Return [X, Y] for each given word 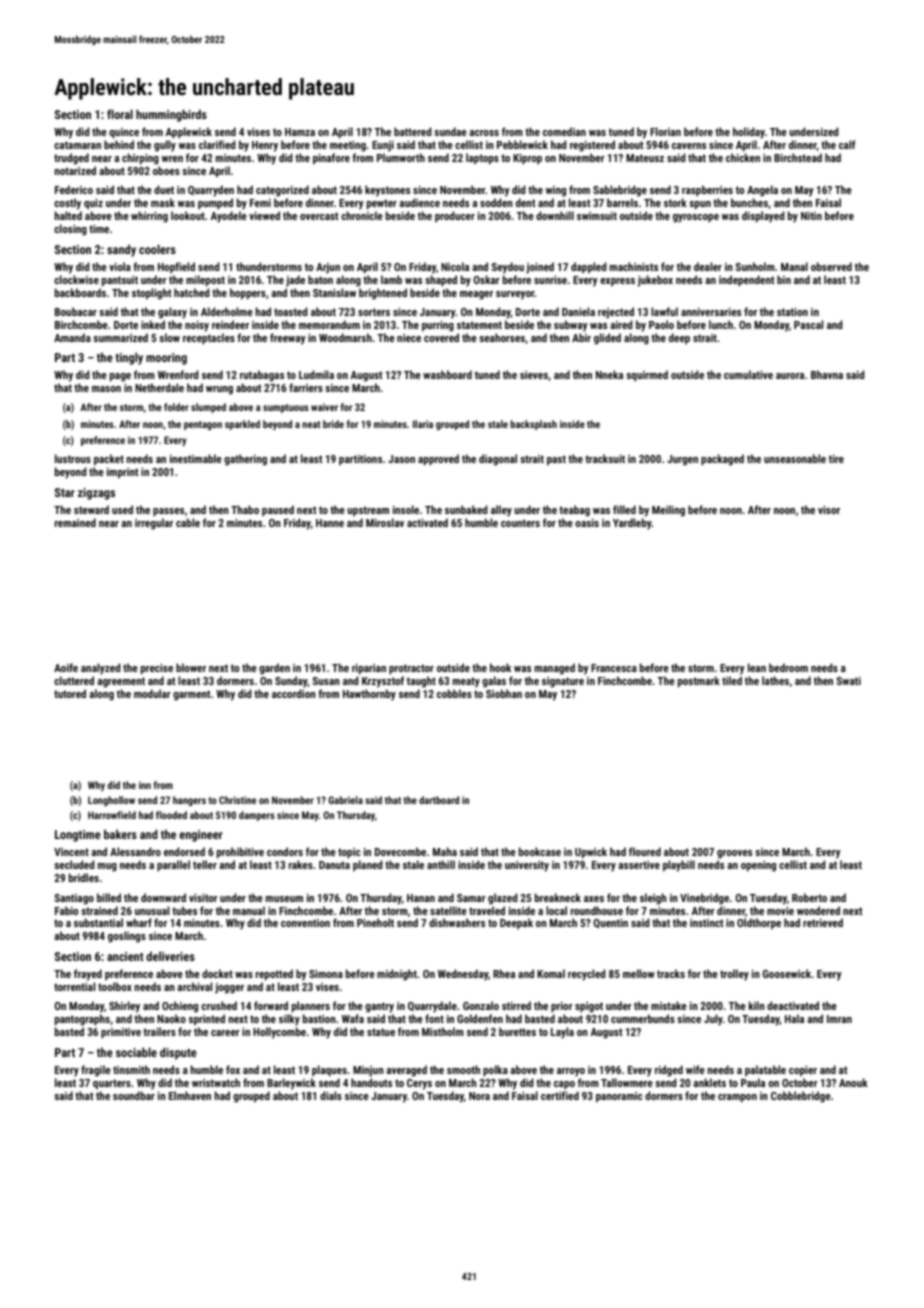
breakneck [558, 897]
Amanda [72, 337]
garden [274, 669]
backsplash [534, 425]
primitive [121, 1033]
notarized [75, 170]
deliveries [170, 956]
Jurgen [682, 460]
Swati [849, 681]
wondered [818, 910]
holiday [749, 133]
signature [563, 682]
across [484, 133]
